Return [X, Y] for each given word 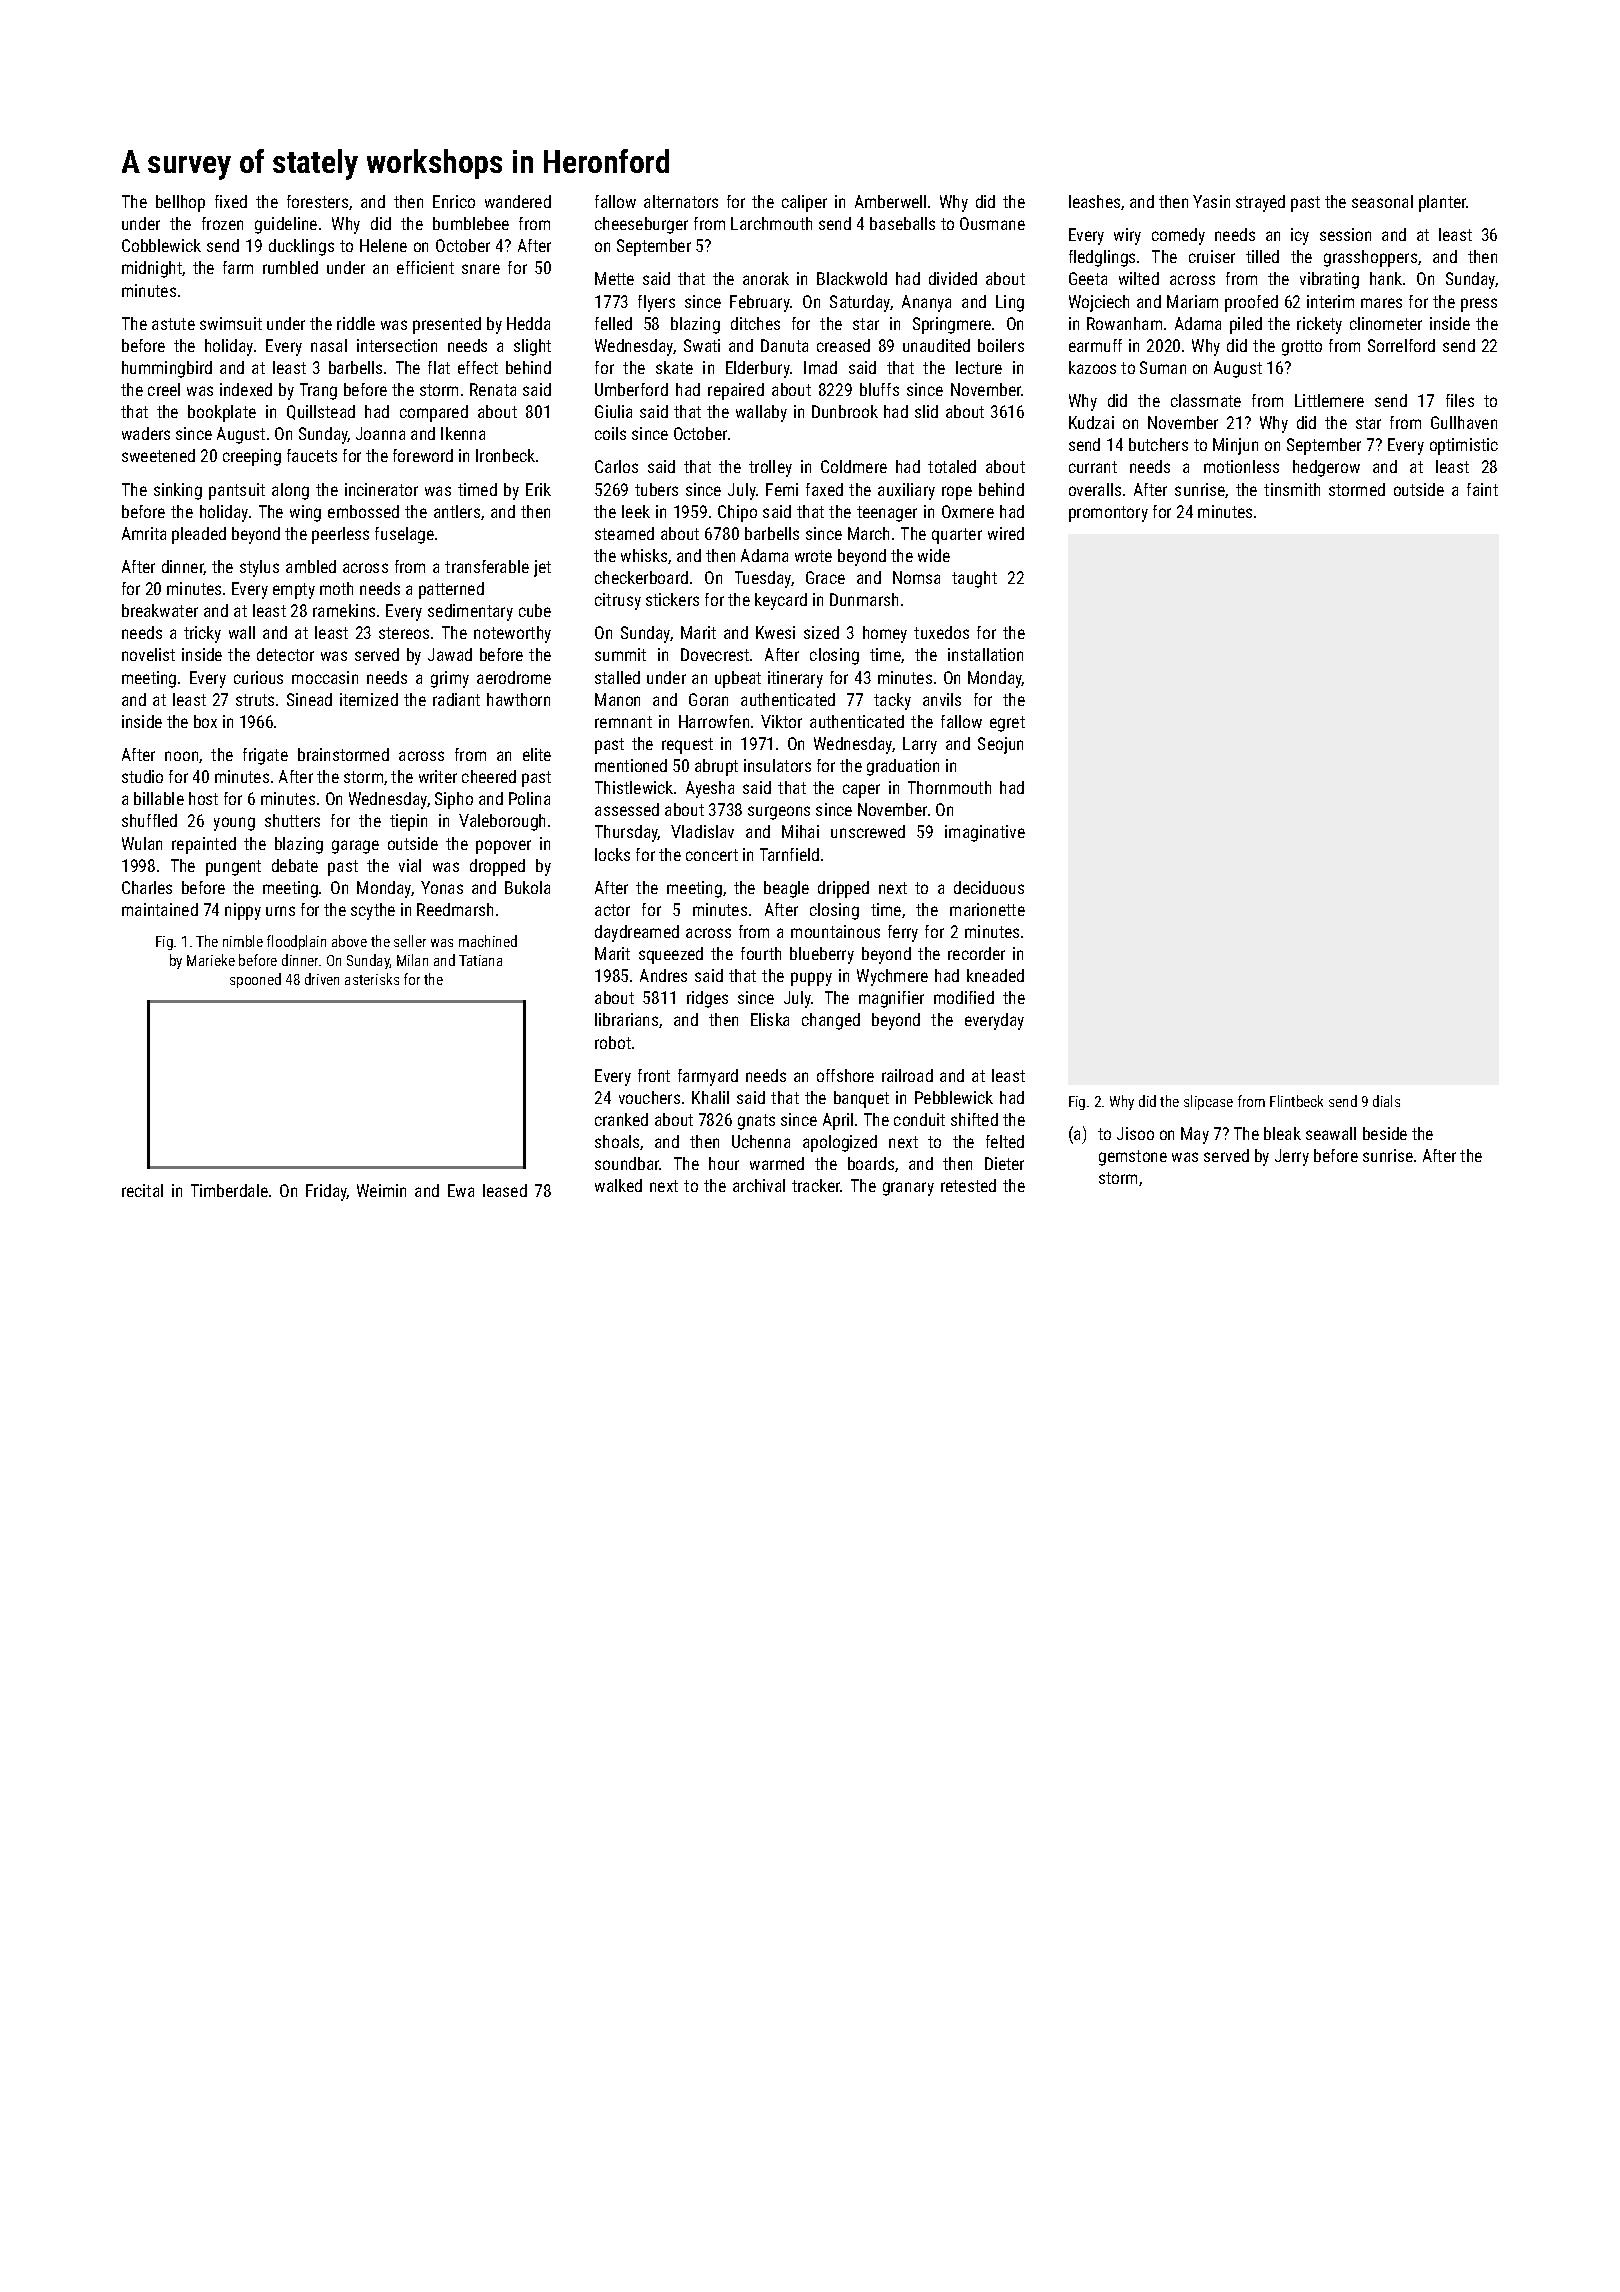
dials [1386, 1101]
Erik [538, 489]
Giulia [613, 411]
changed [831, 1021]
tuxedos [941, 632]
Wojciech [1099, 303]
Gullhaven [1464, 422]
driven [322, 979]
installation [985, 654]
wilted [1139, 278]
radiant [456, 699]
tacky [892, 701]
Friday [326, 1192]
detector [285, 654]
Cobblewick [161, 245]
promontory [1108, 514]
